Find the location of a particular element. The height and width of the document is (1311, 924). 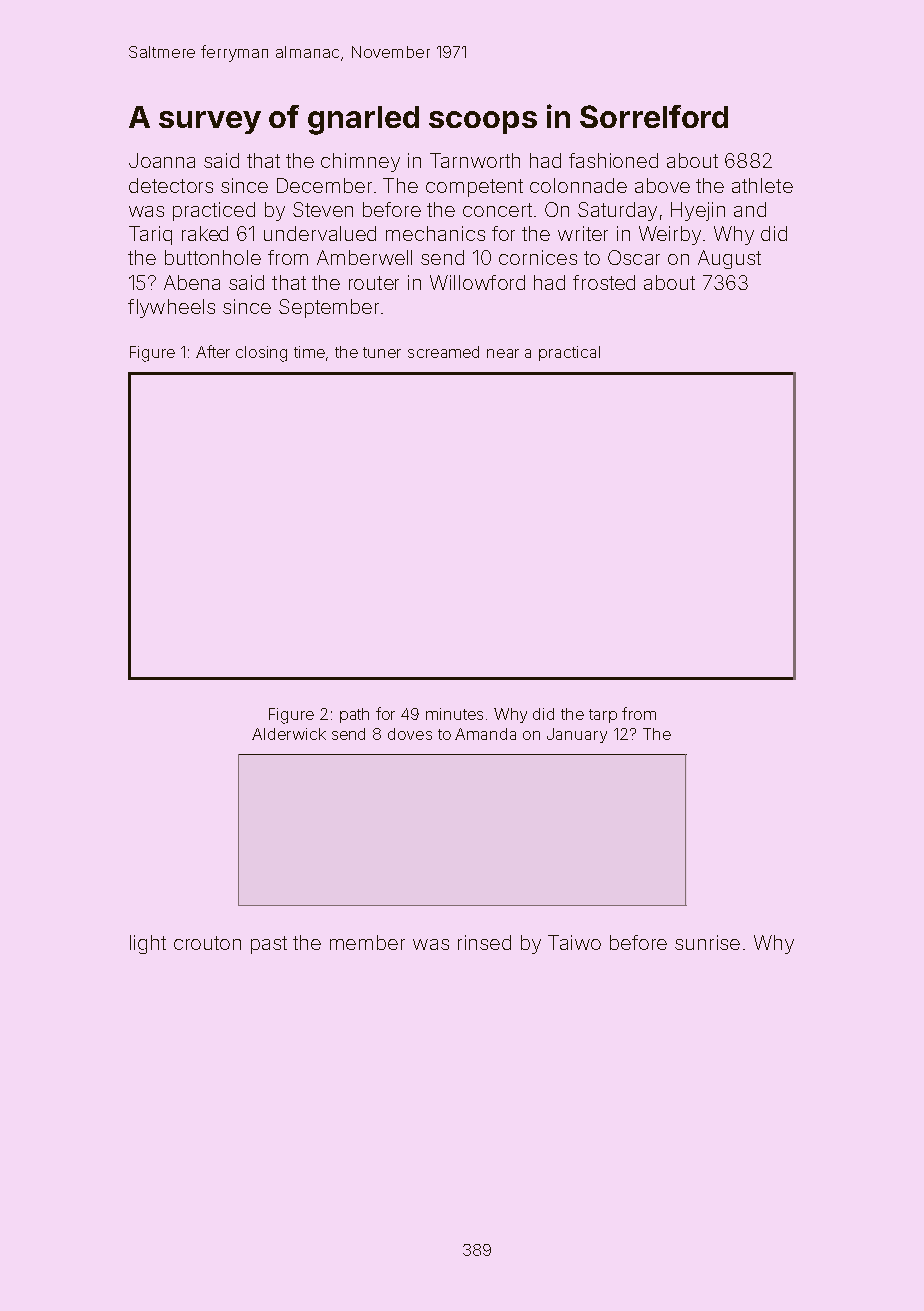

past is located at coordinates (269, 945).
